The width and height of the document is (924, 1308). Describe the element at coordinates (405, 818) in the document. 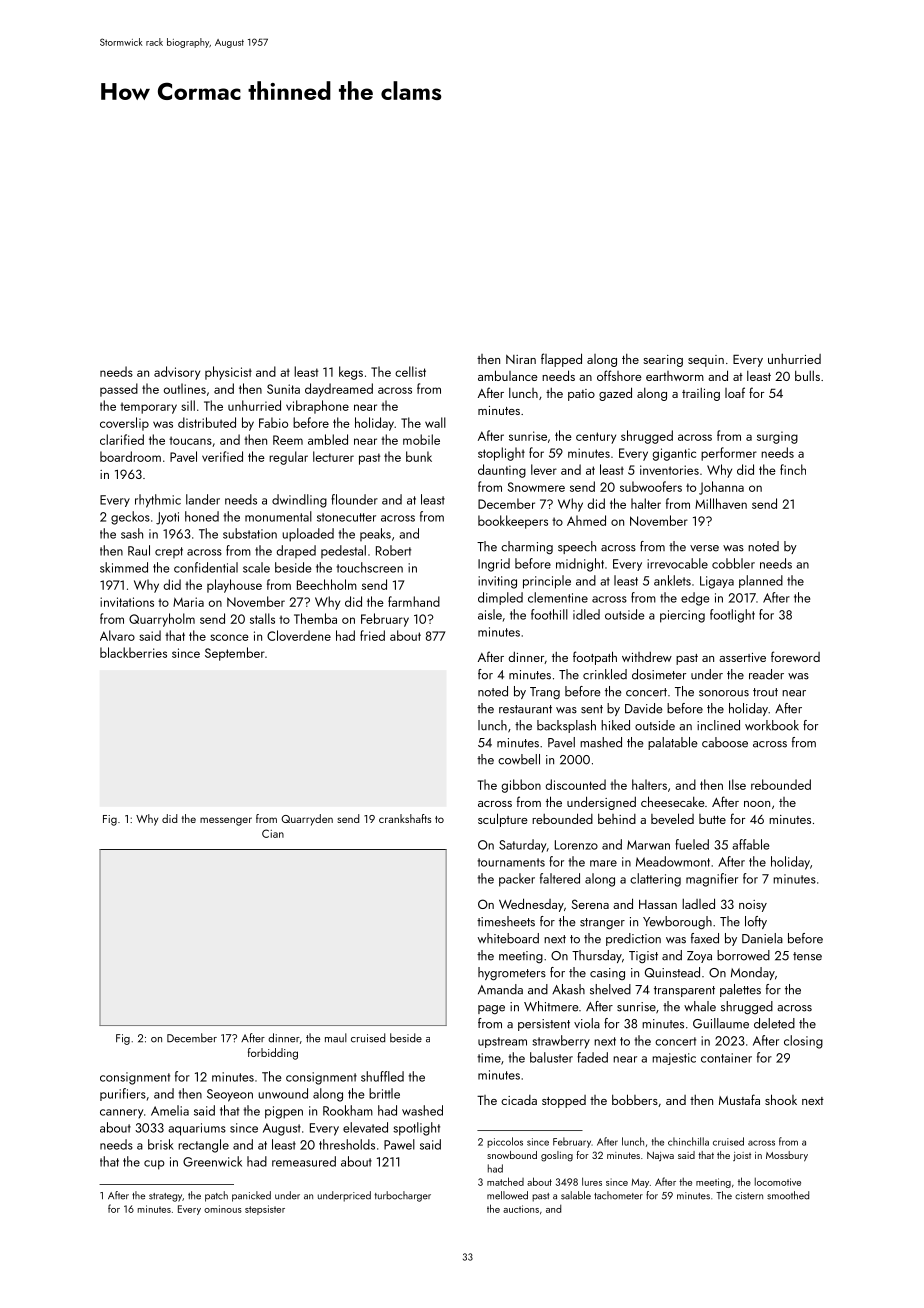

I see `crankshafts` at that location.
